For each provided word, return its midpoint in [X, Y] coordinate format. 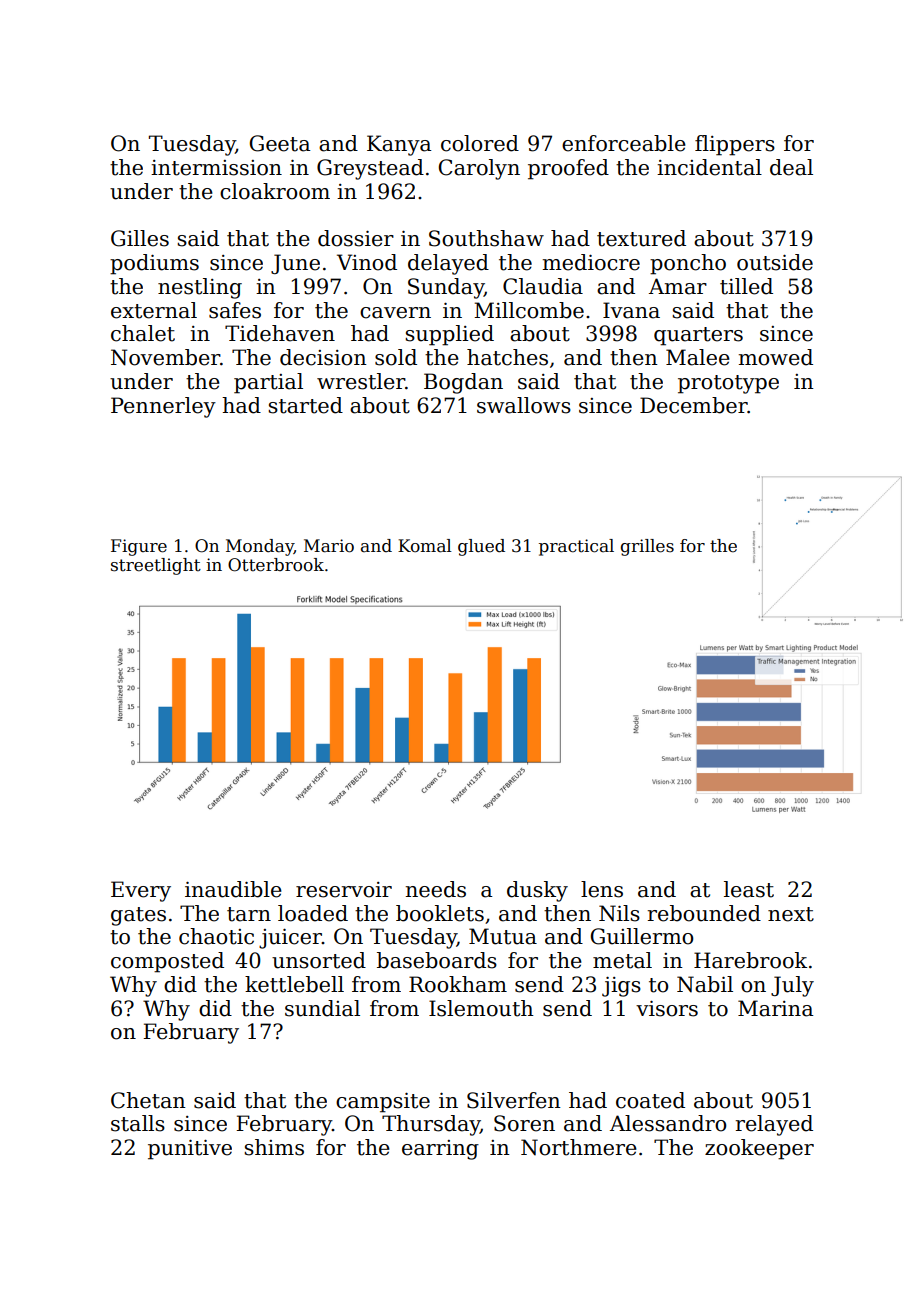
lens [602, 889]
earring [440, 1150]
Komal [425, 546]
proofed [568, 169]
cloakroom [275, 191]
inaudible [233, 889]
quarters [698, 336]
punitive [190, 1150]
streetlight [156, 566]
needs [436, 889]
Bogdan [463, 383]
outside [775, 262]
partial [268, 383]
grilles [647, 547]
